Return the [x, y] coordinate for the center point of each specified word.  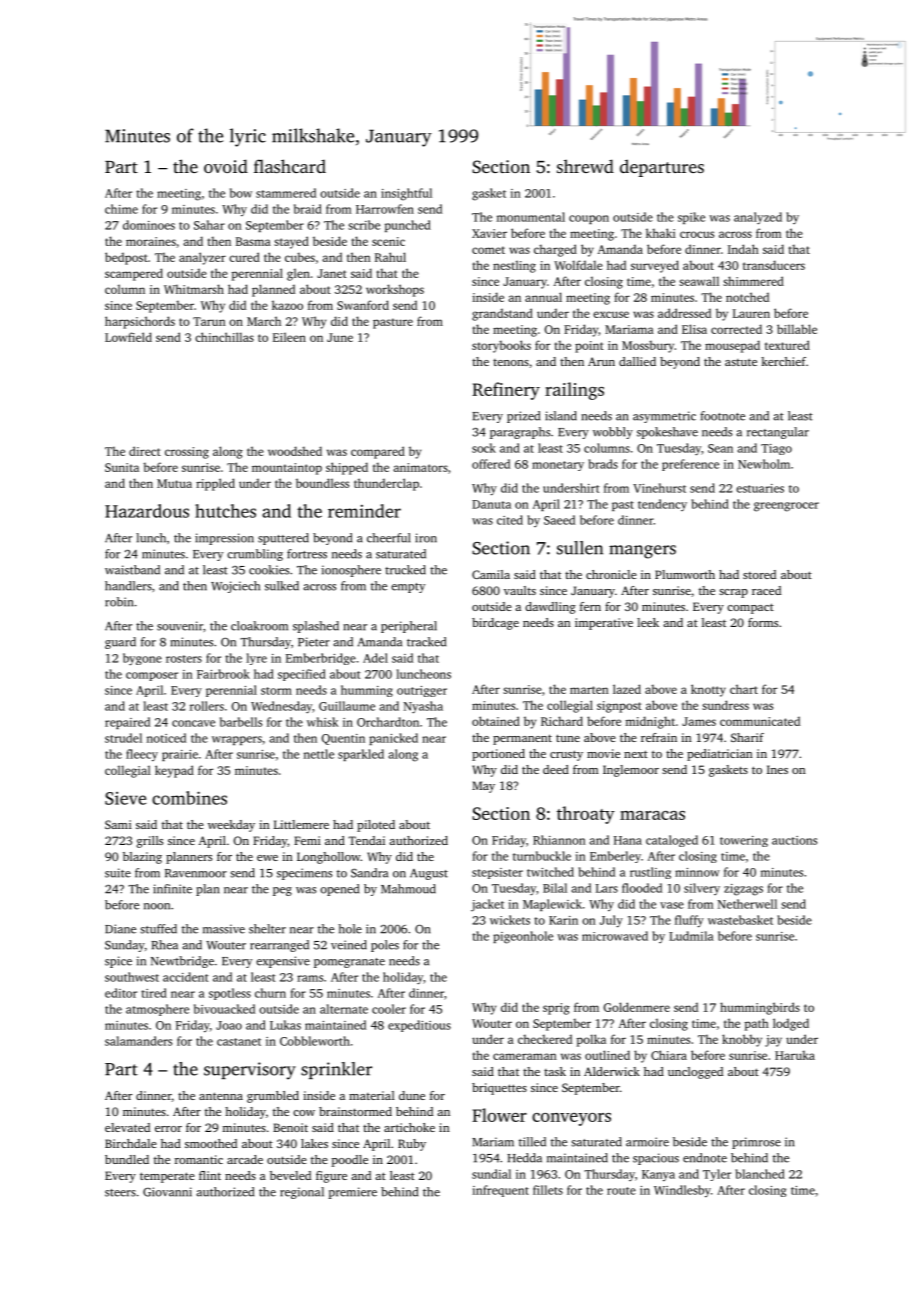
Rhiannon [559, 840]
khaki [661, 233]
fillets [548, 1190]
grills [150, 842]
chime [121, 209]
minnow [697, 872]
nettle [319, 754]
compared [378, 452]
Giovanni [167, 1192]
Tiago [776, 449]
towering [744, 841]
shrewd [585, 166]
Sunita [122, 467]
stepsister [497, 873]
